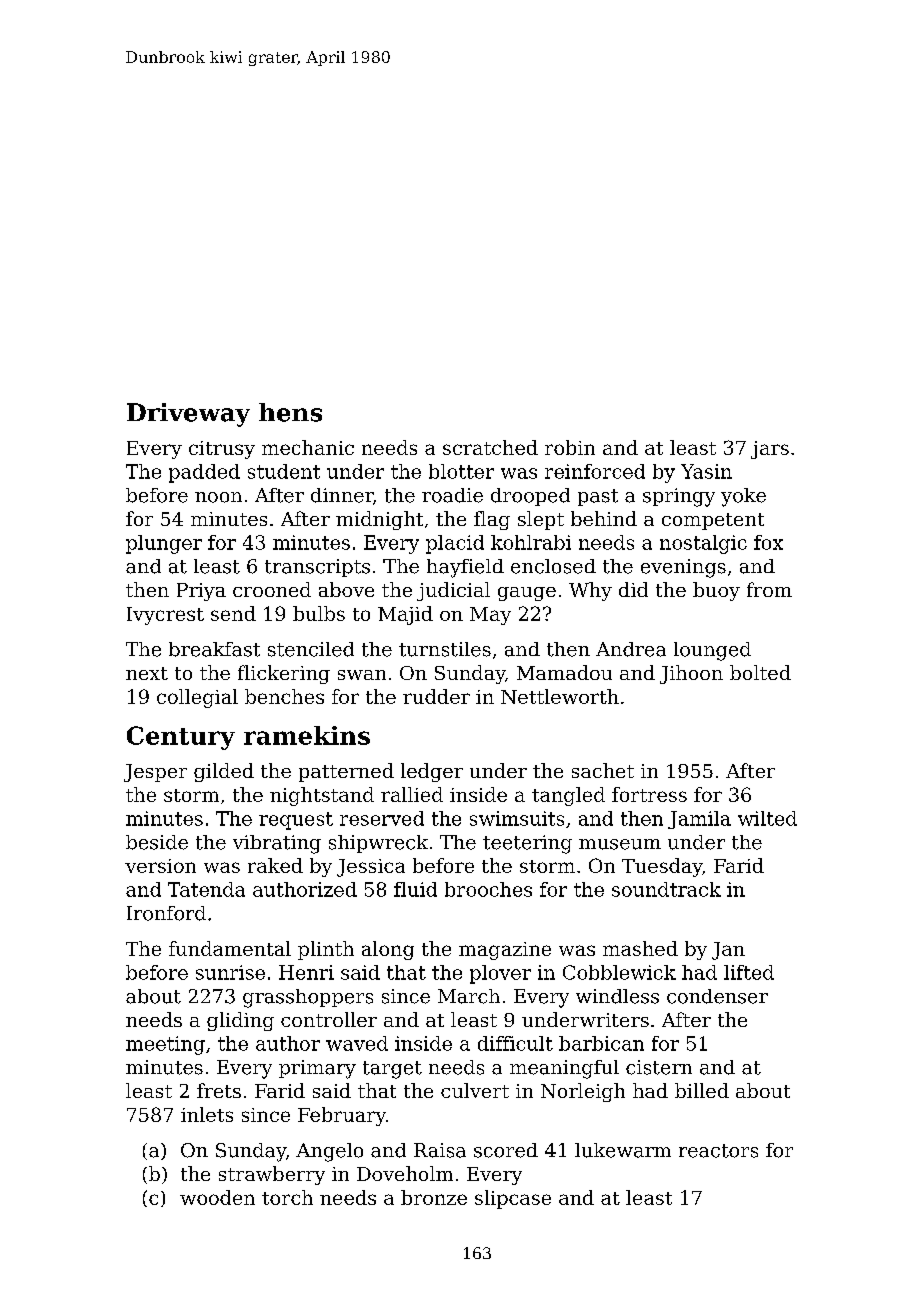 This image has height=1311, width=924. I want to click on kohlrabi, so click(531, 542).
